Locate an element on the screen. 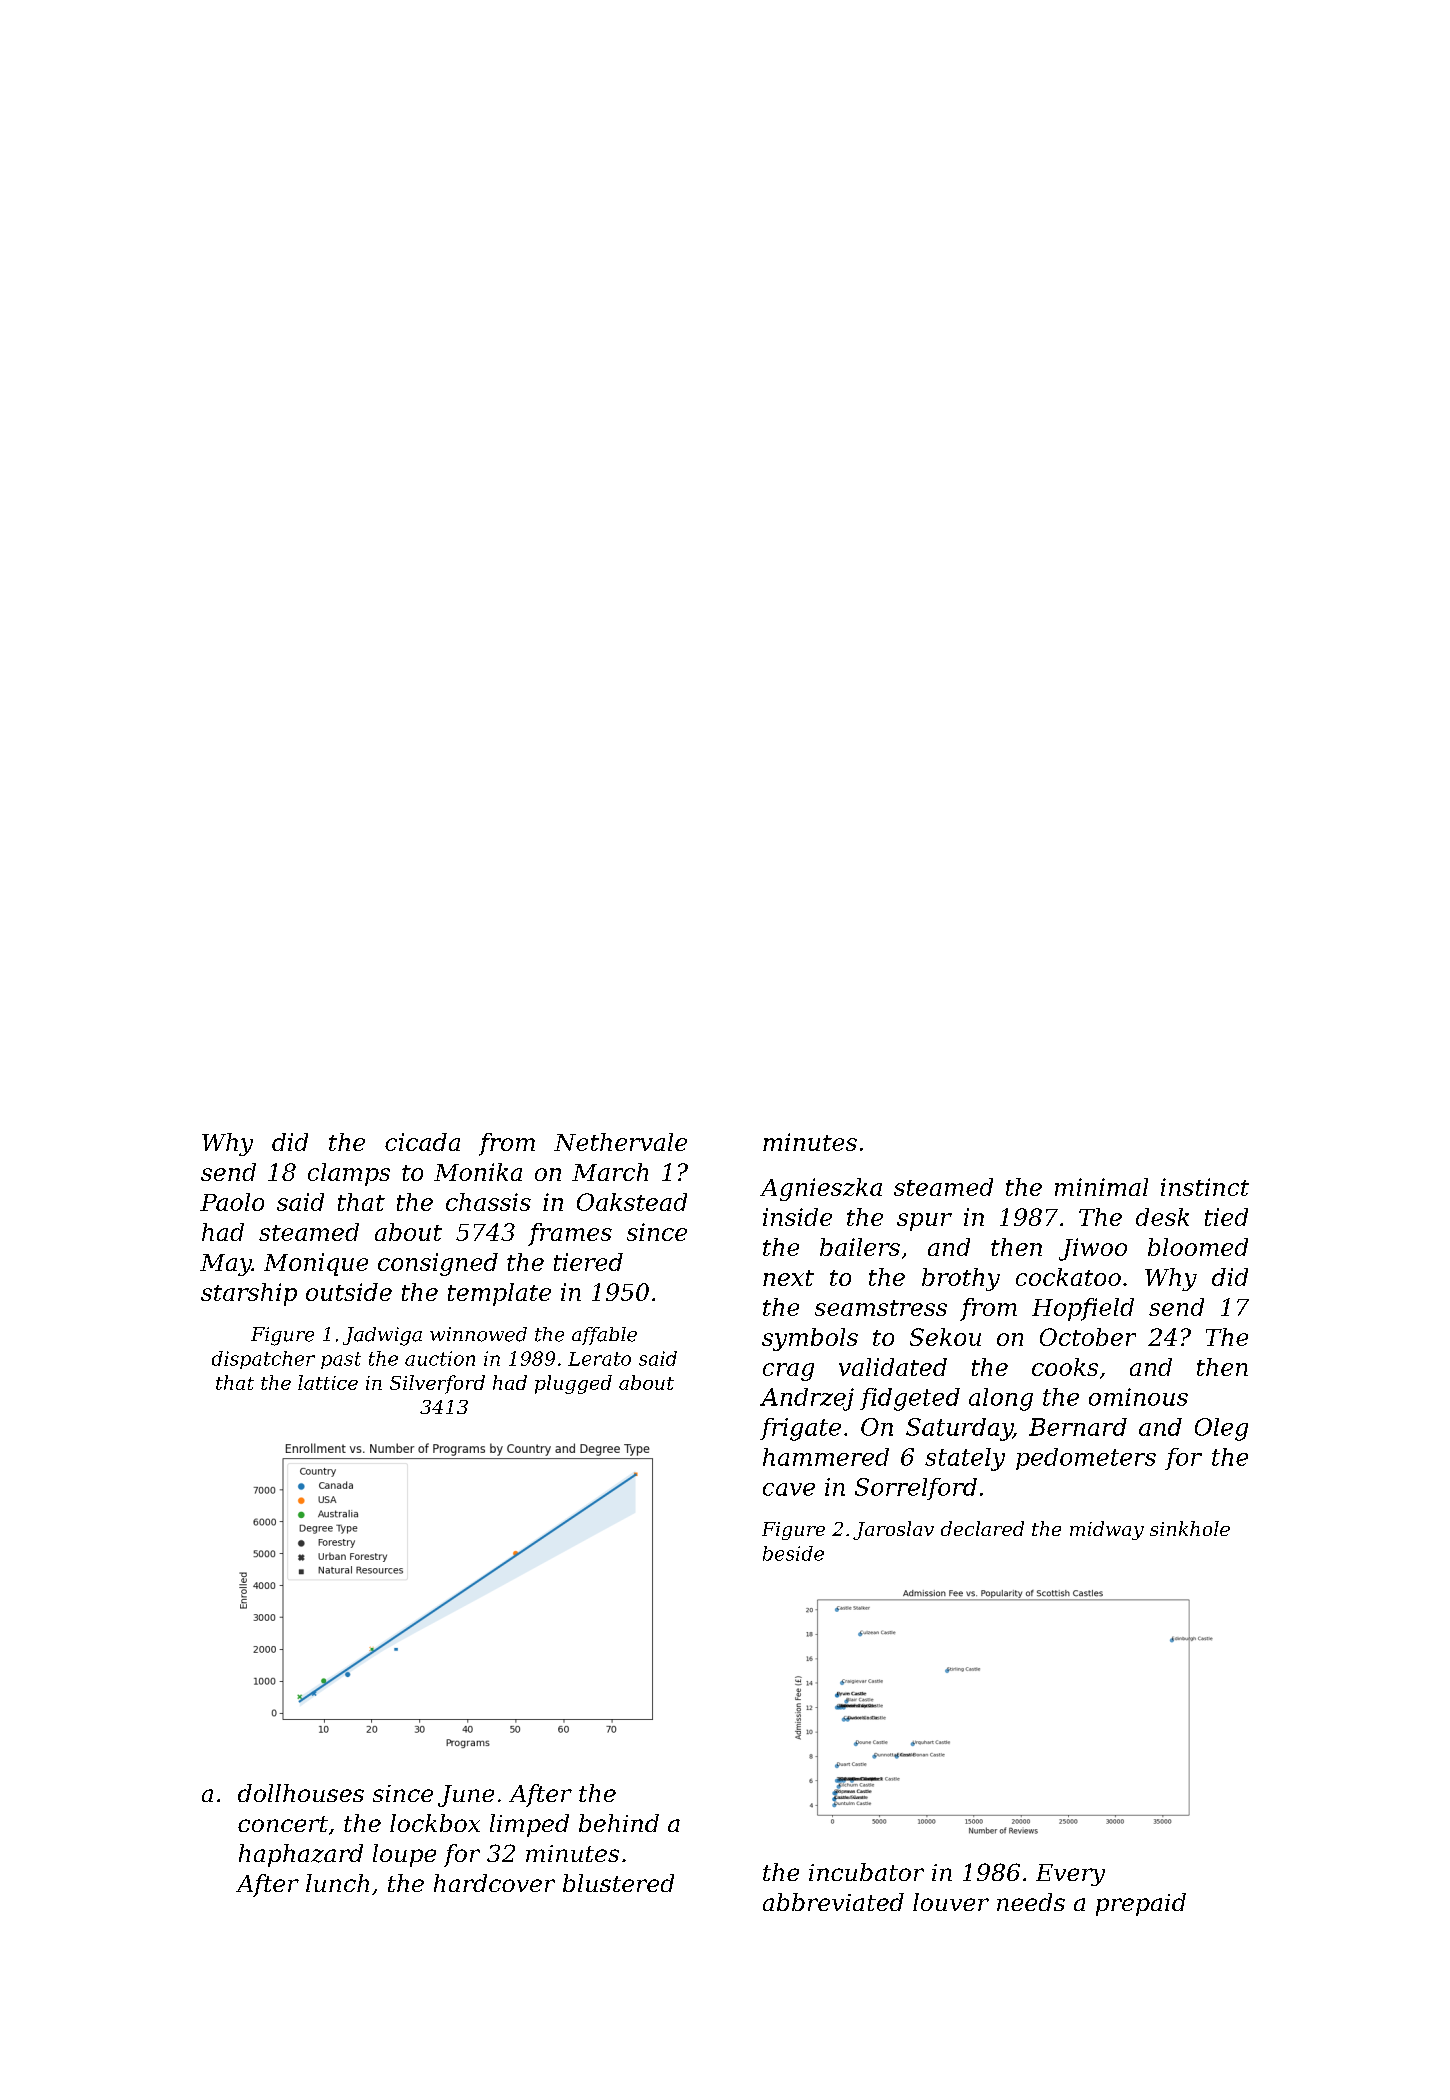 Image resolution: width=1450 pixels, height=2100 pixels. symbols is located at coordinates (810, 1339).
